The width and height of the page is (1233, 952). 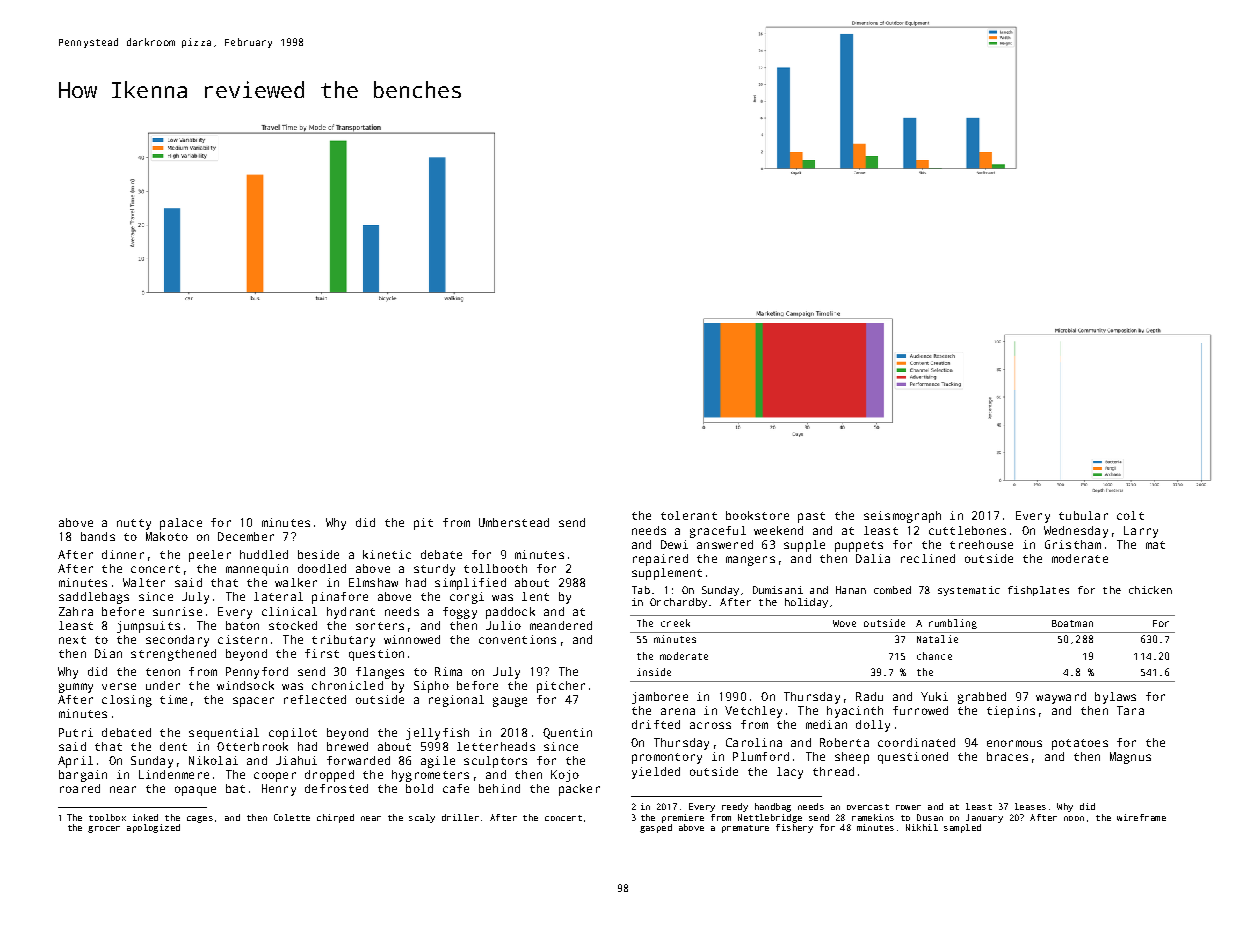 What do you see at coordinates (1115, 698) in the page?
I see `bylaws` at bounding box center [1115, 698].
